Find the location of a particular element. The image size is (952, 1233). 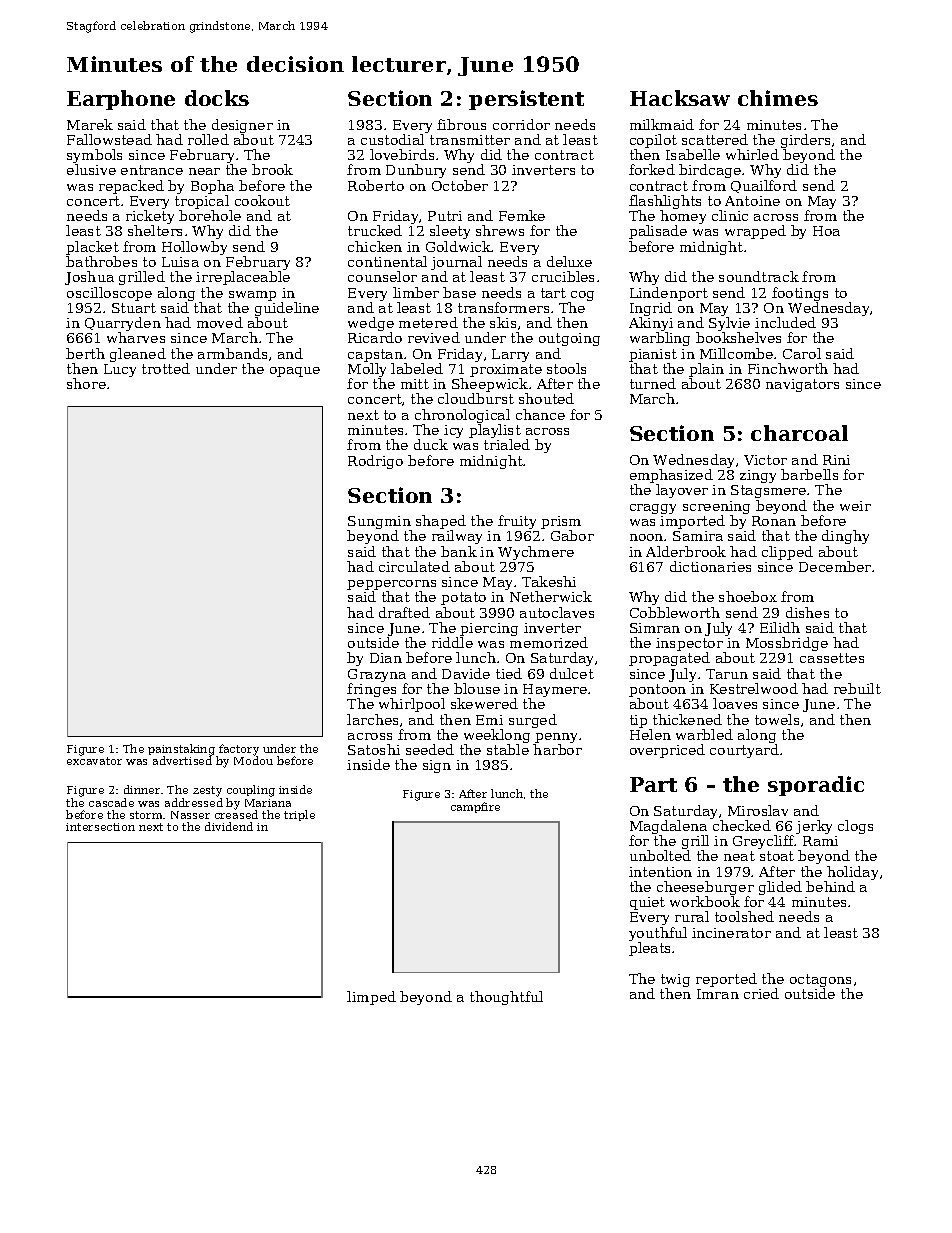

Molly is located at coordinates (367, 370).
